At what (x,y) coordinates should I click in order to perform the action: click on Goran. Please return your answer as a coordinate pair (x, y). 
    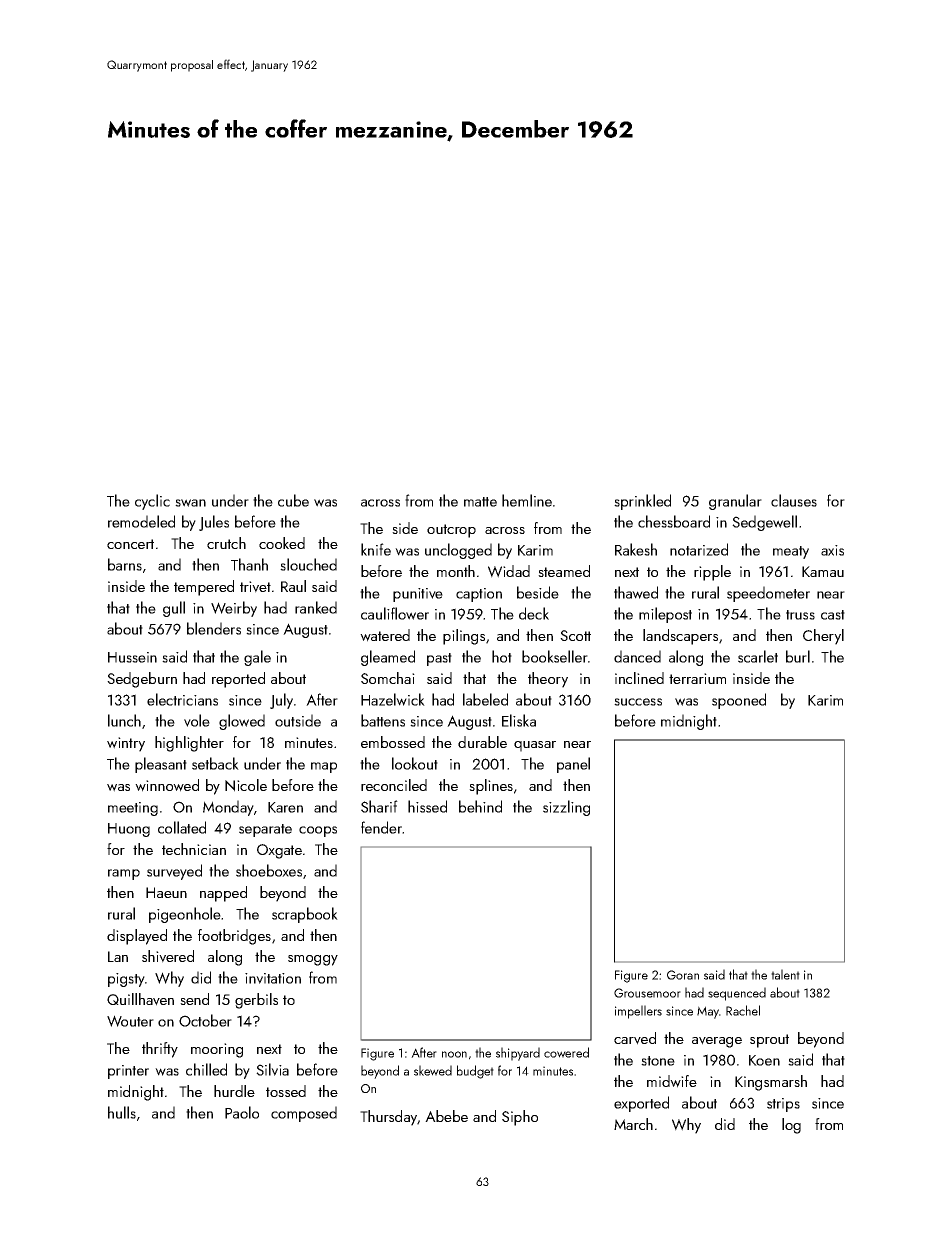
    Looking at the image, I should click on (683, 975).
